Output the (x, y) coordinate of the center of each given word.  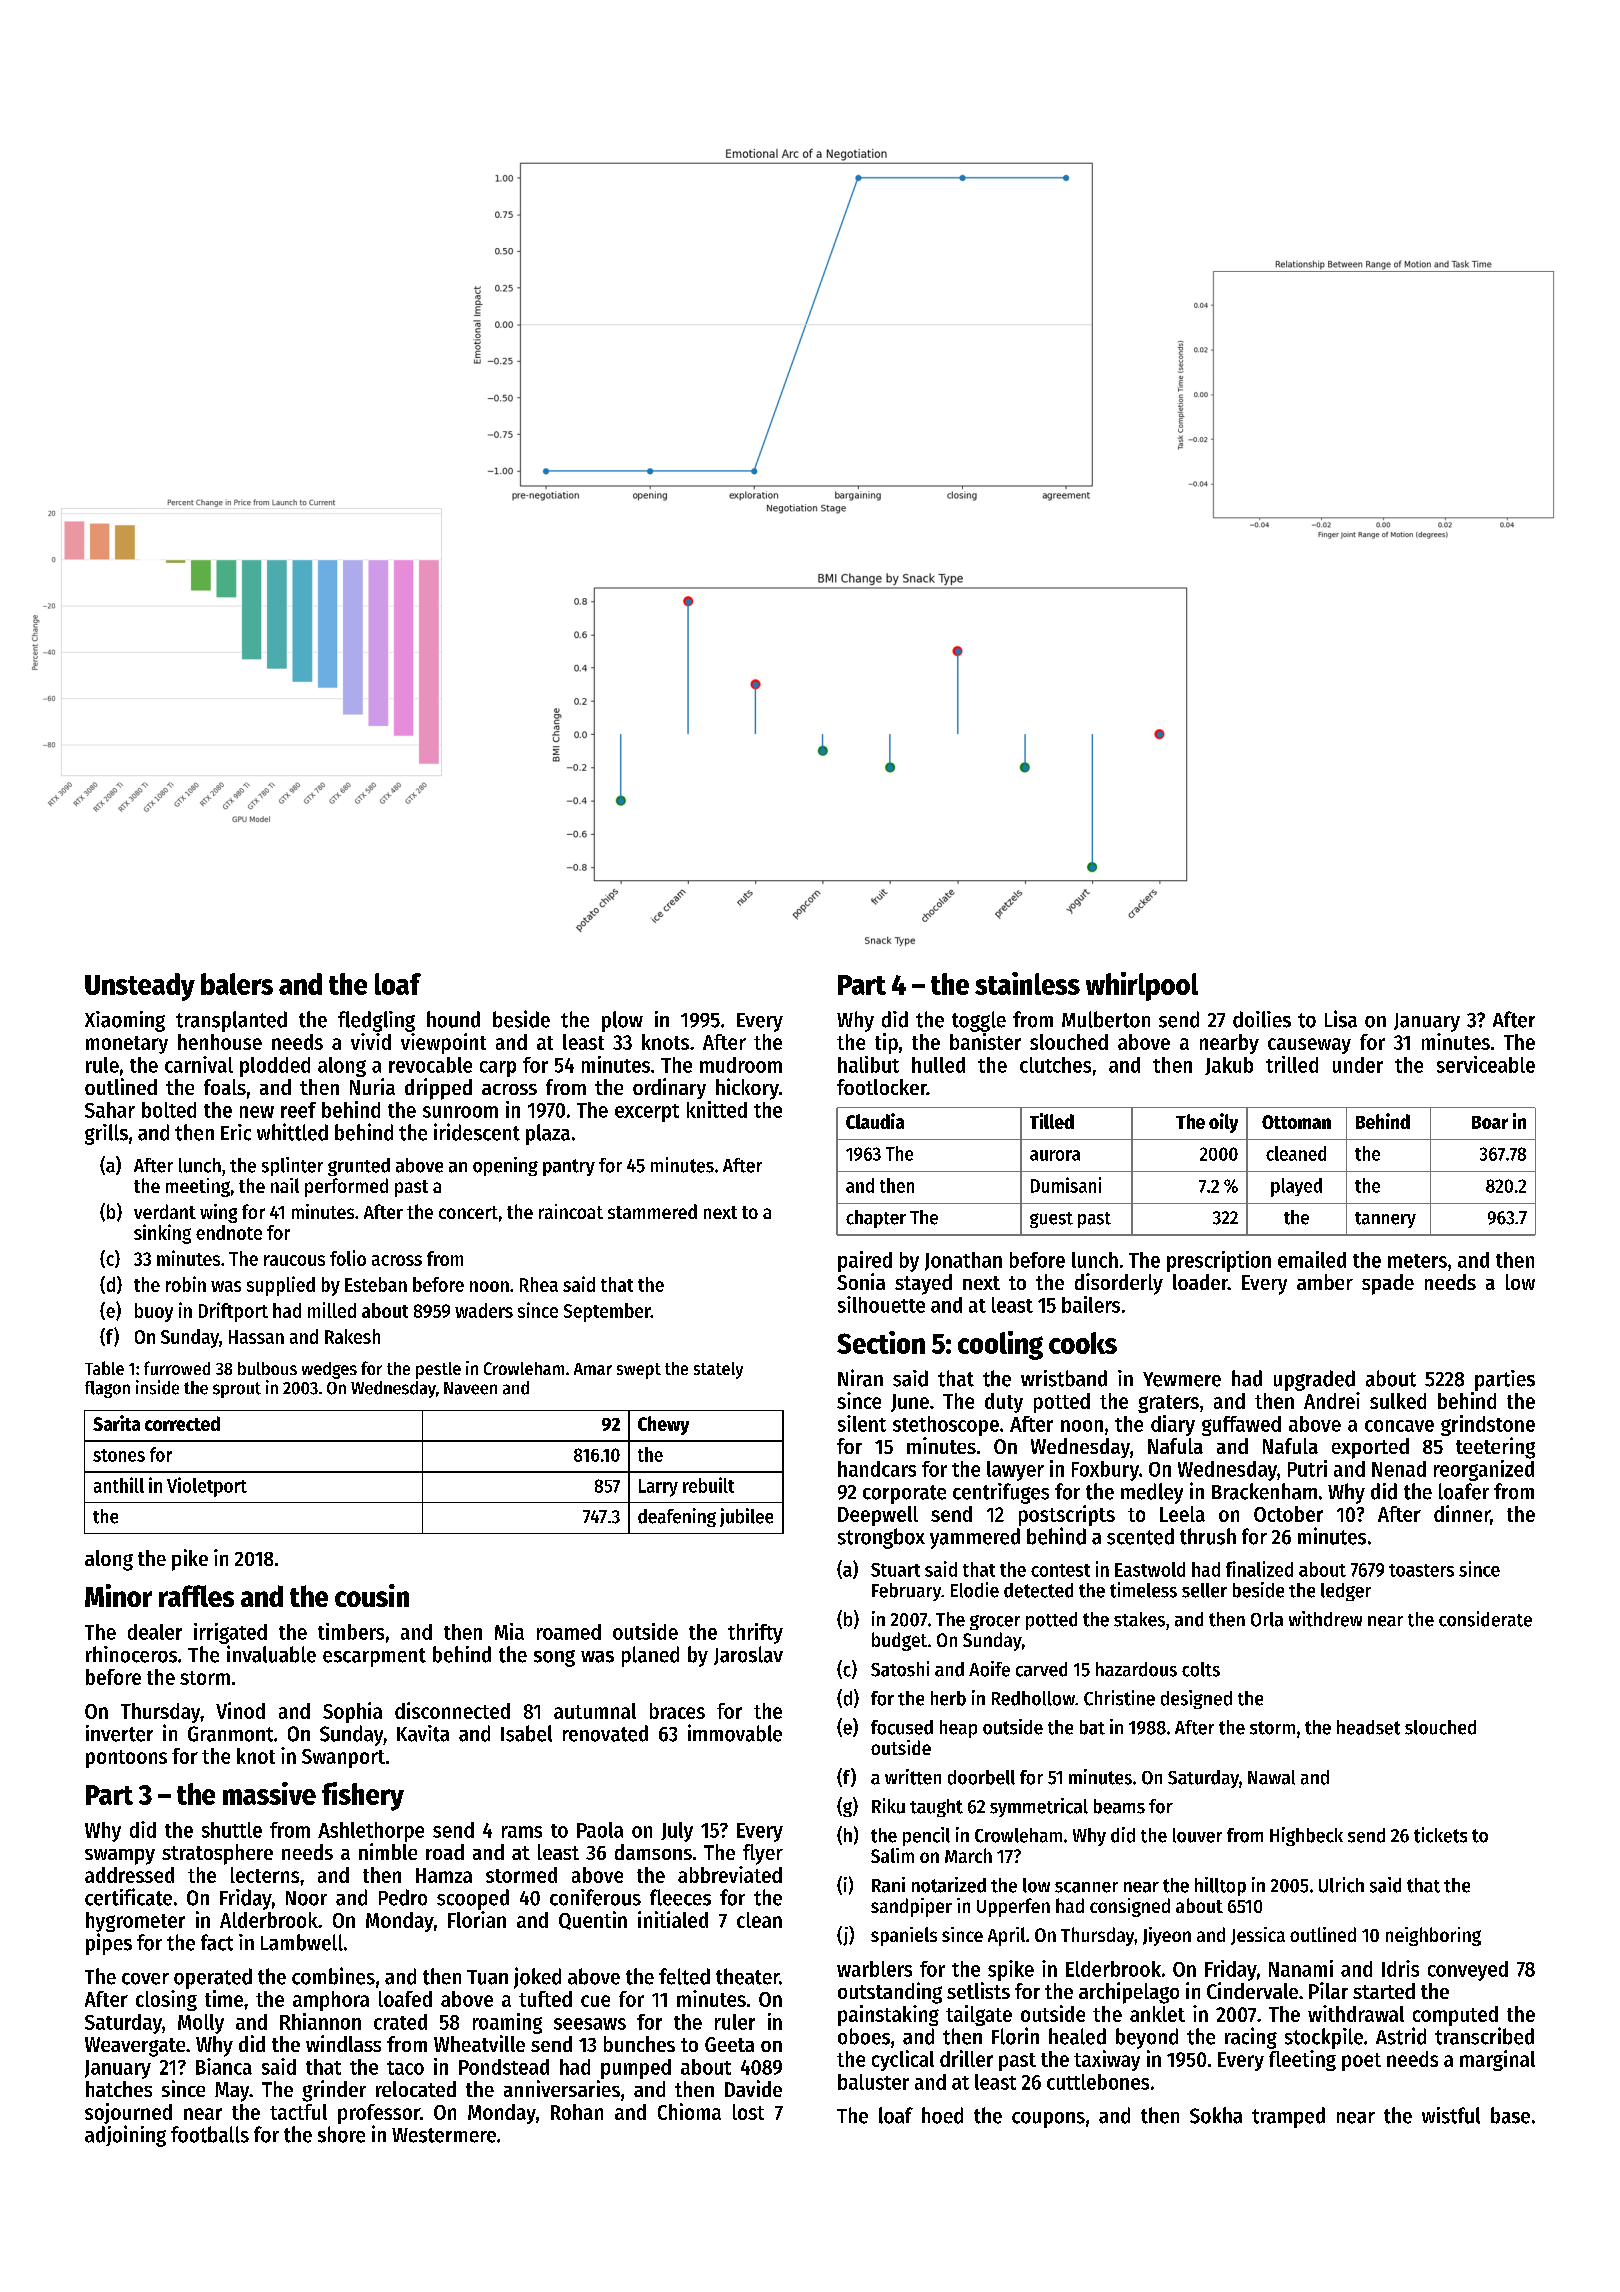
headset (1368, 1727)
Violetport (207, 1487)
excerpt (647, 1113)
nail (285, 1185)
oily (1223, 1123)
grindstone (1488, 1425)
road (445, 1852)
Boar (1490, 1122)
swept (639, 1371)
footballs (210, 2134)
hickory (747, 1089)
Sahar (110, 1110)
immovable (735, 1733)
